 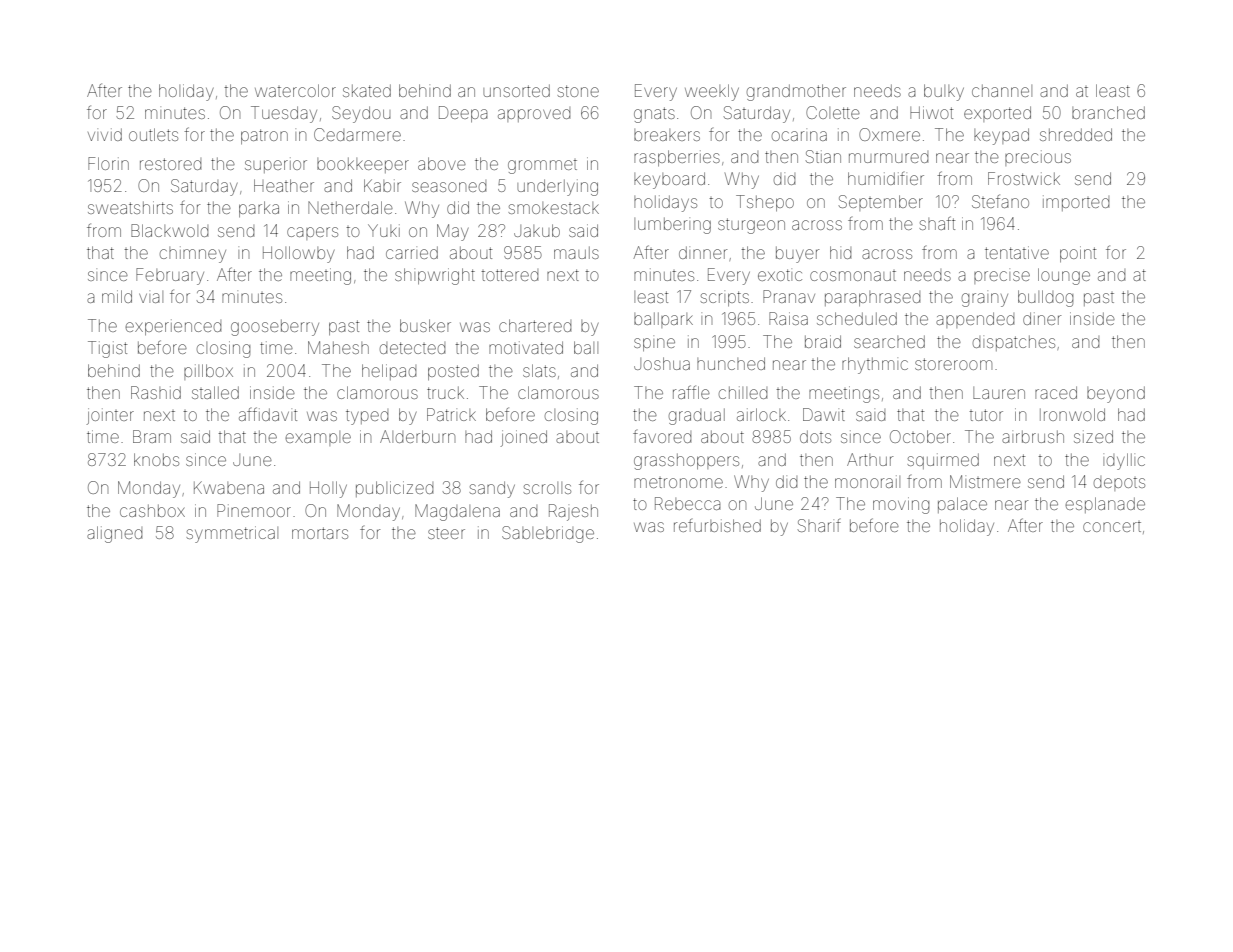 I want to click on steer, so click(x=446, y=533).
